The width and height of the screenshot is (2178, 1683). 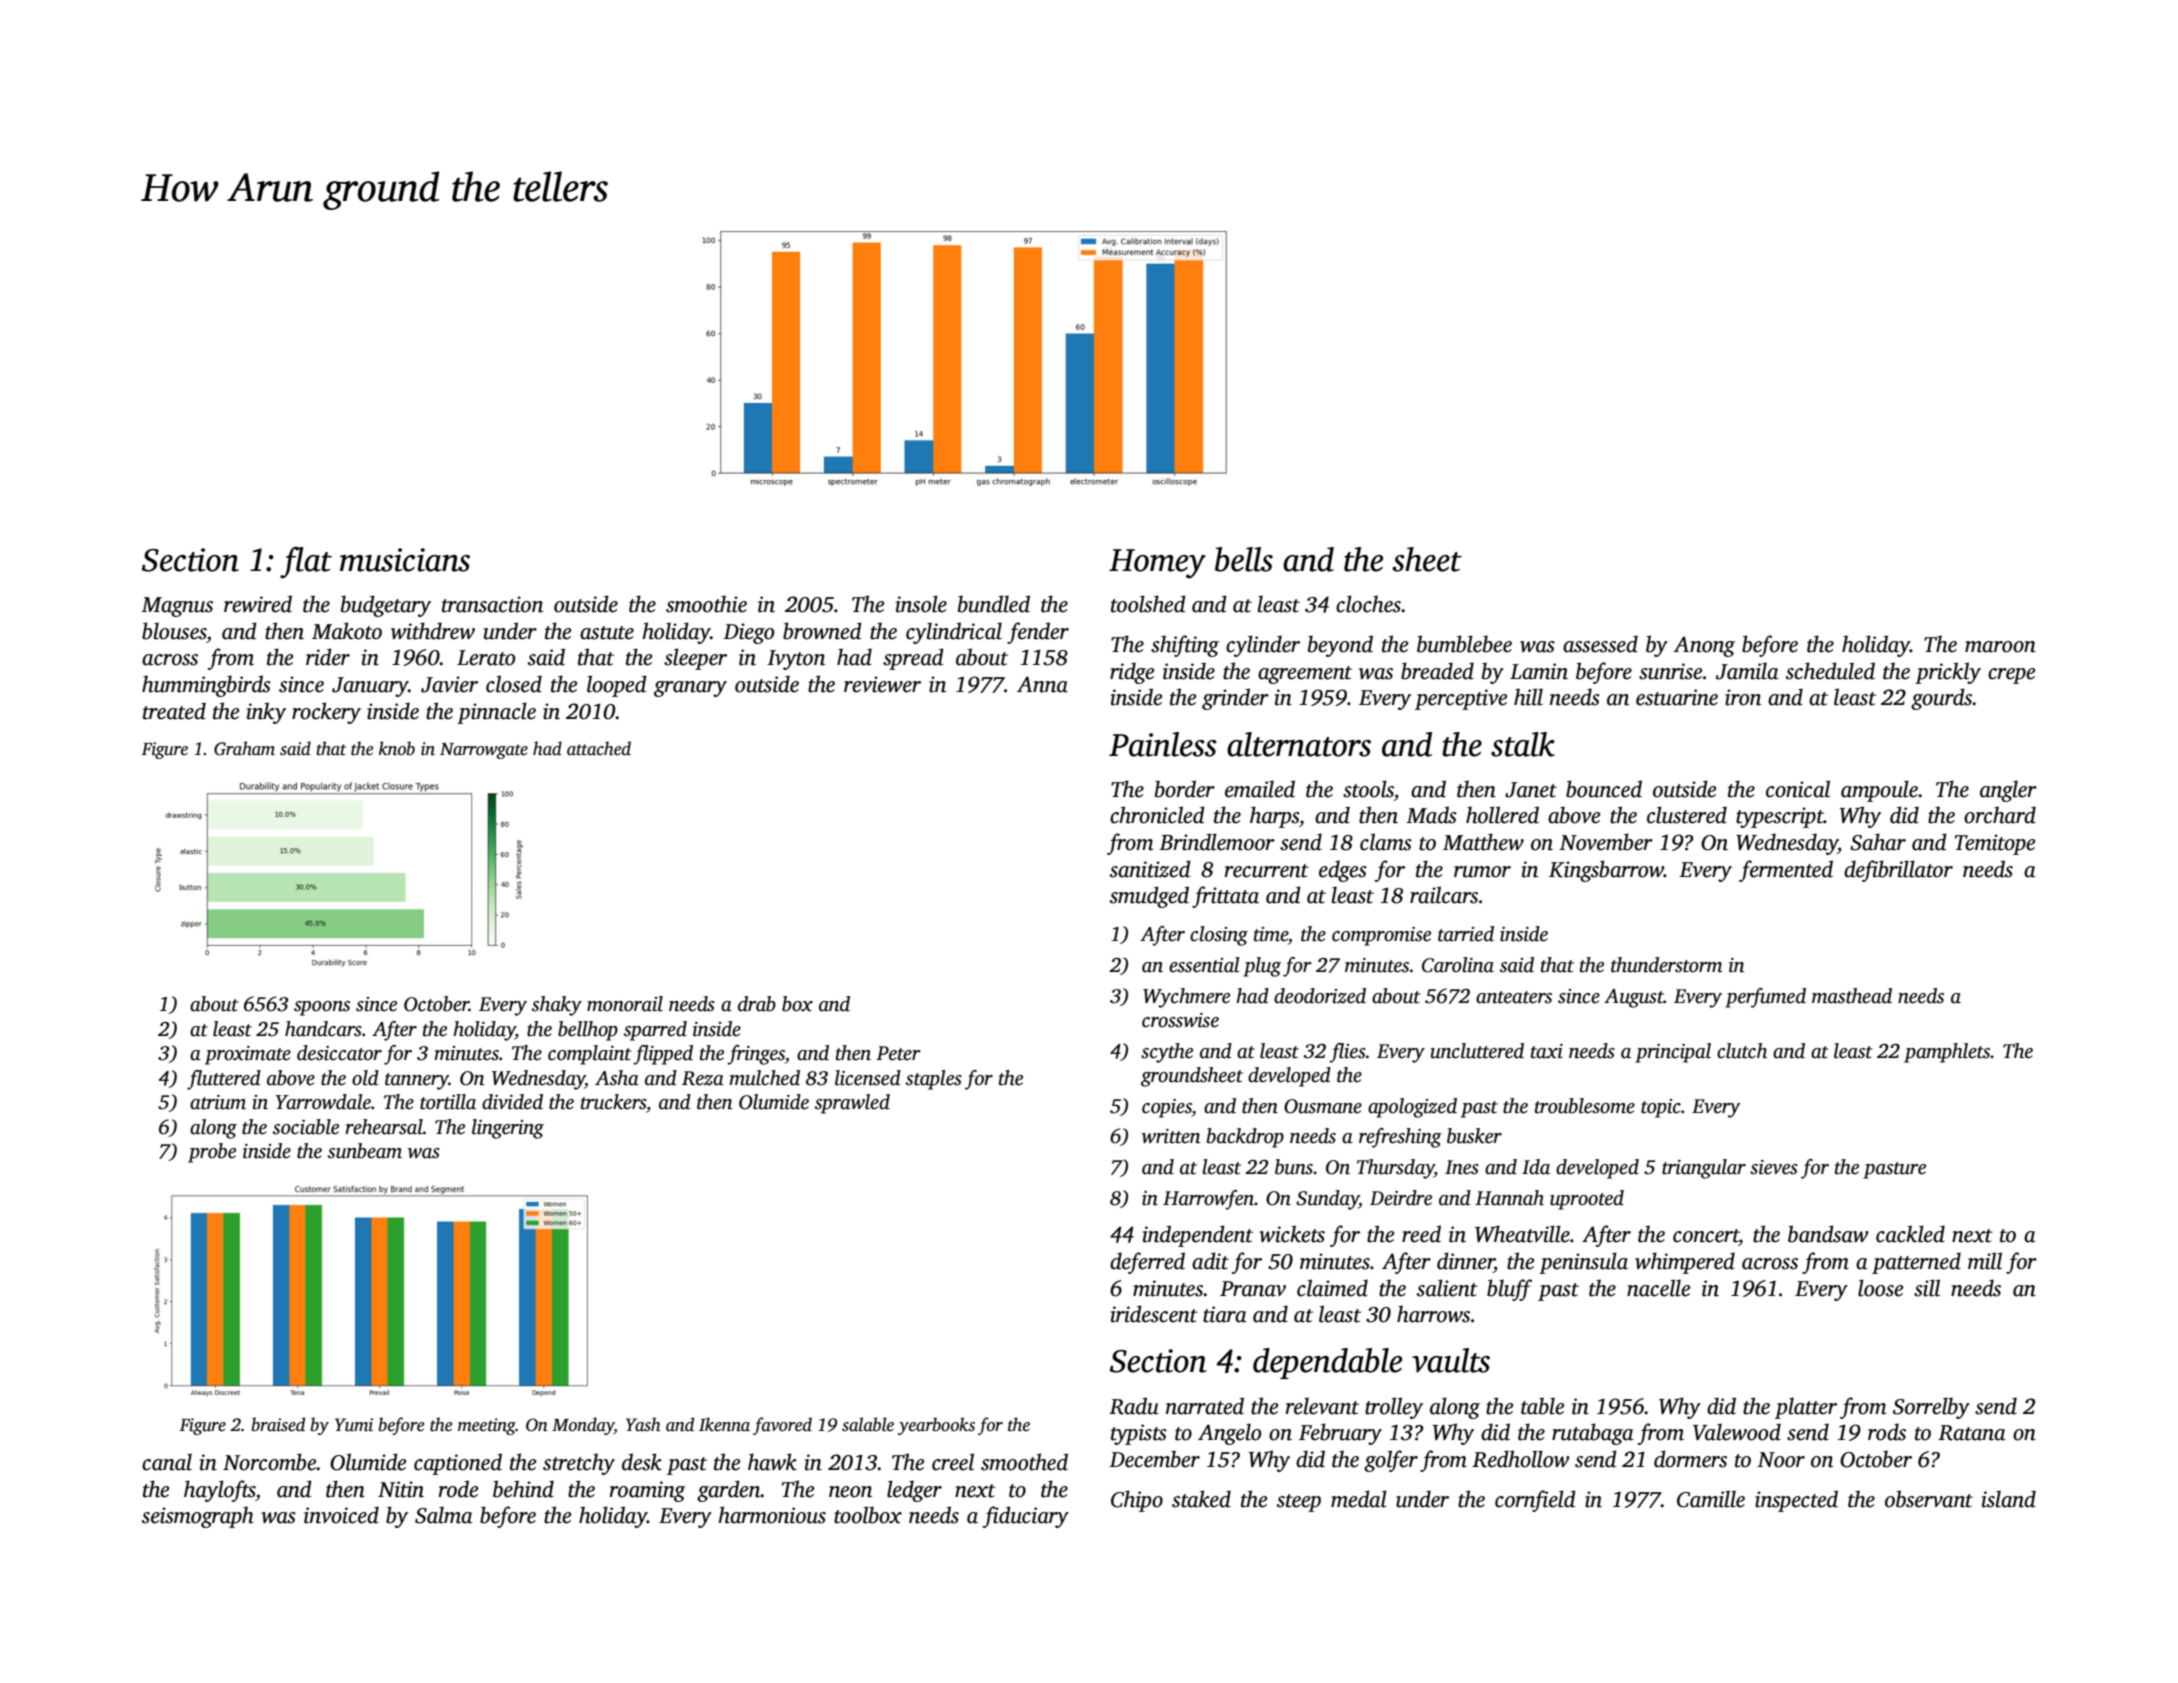 I want to click on musicians, so click(x=405, y=560).
